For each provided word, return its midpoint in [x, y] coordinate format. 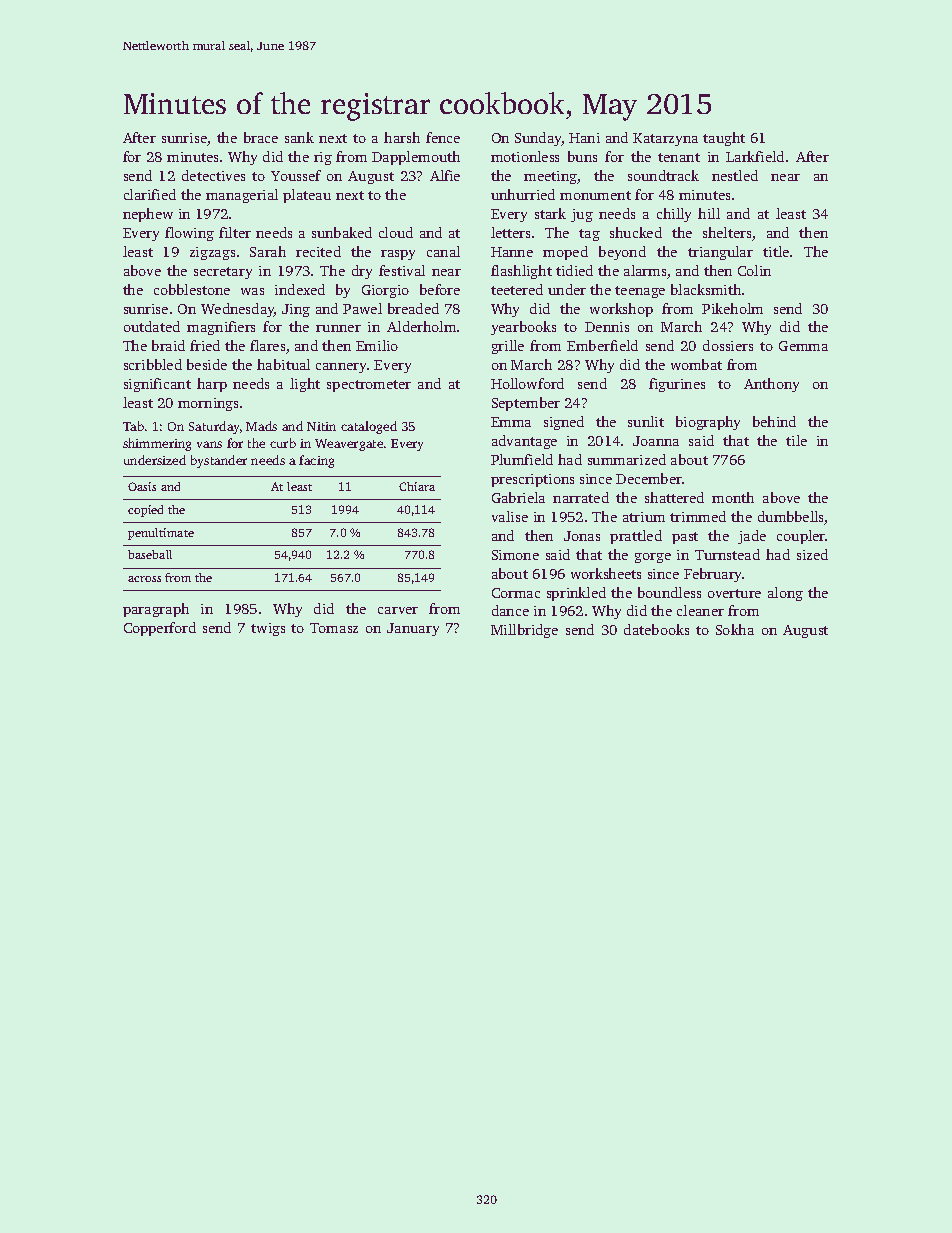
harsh [402, 137]
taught [724, 139]
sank [299, 137]
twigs [268, 629]
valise [510, 516]
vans [209, 444]
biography [708, 423]
